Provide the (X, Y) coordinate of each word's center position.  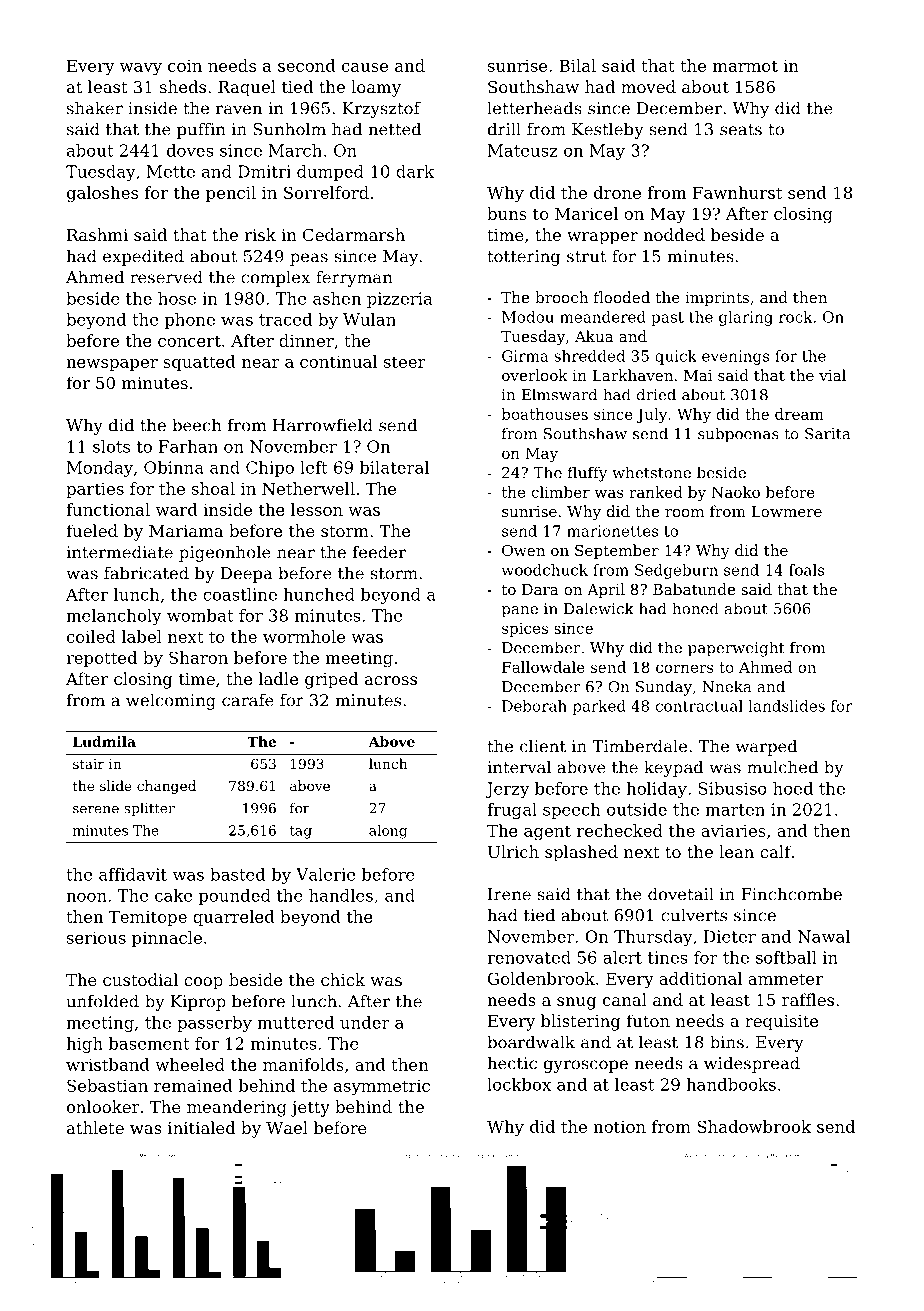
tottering (523, 258)
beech (197, 425)
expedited (143, 257)
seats (741, 130)
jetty (310, 1109)
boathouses (545, 414)
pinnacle (167, 939)
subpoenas (738, 435)
